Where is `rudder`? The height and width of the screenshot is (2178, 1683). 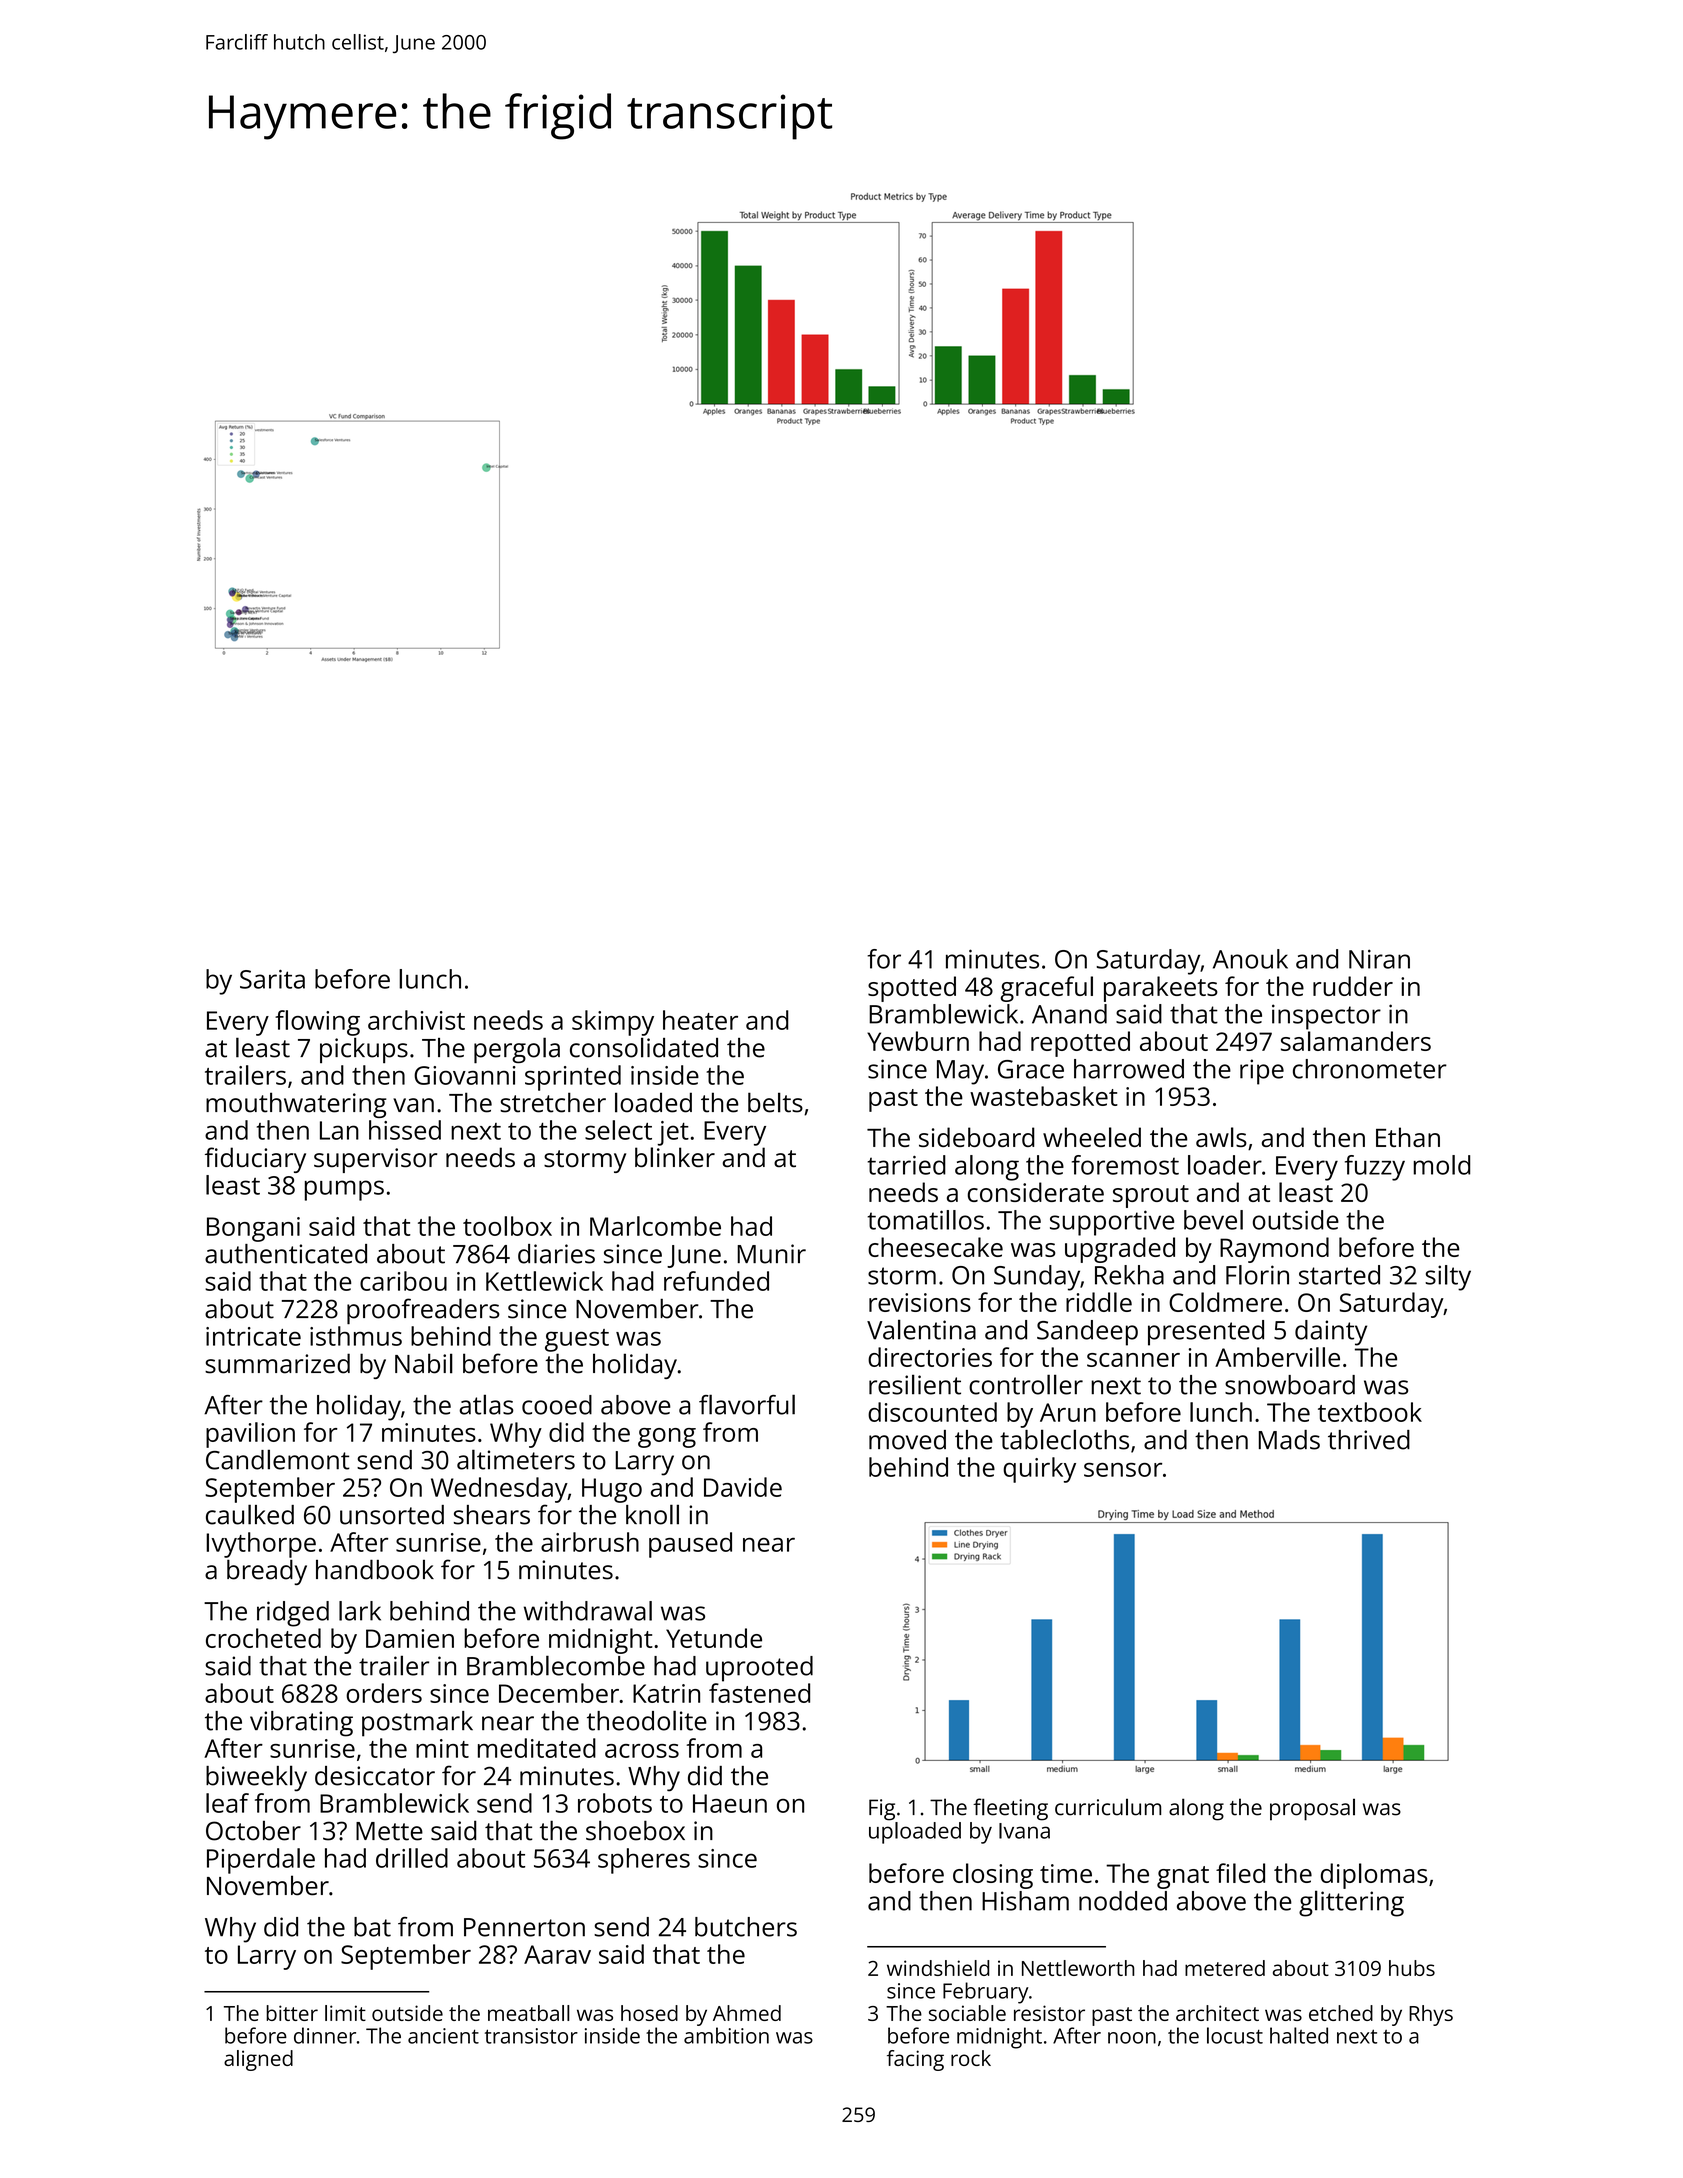 rudder is located at coordinates (1353, 986).
